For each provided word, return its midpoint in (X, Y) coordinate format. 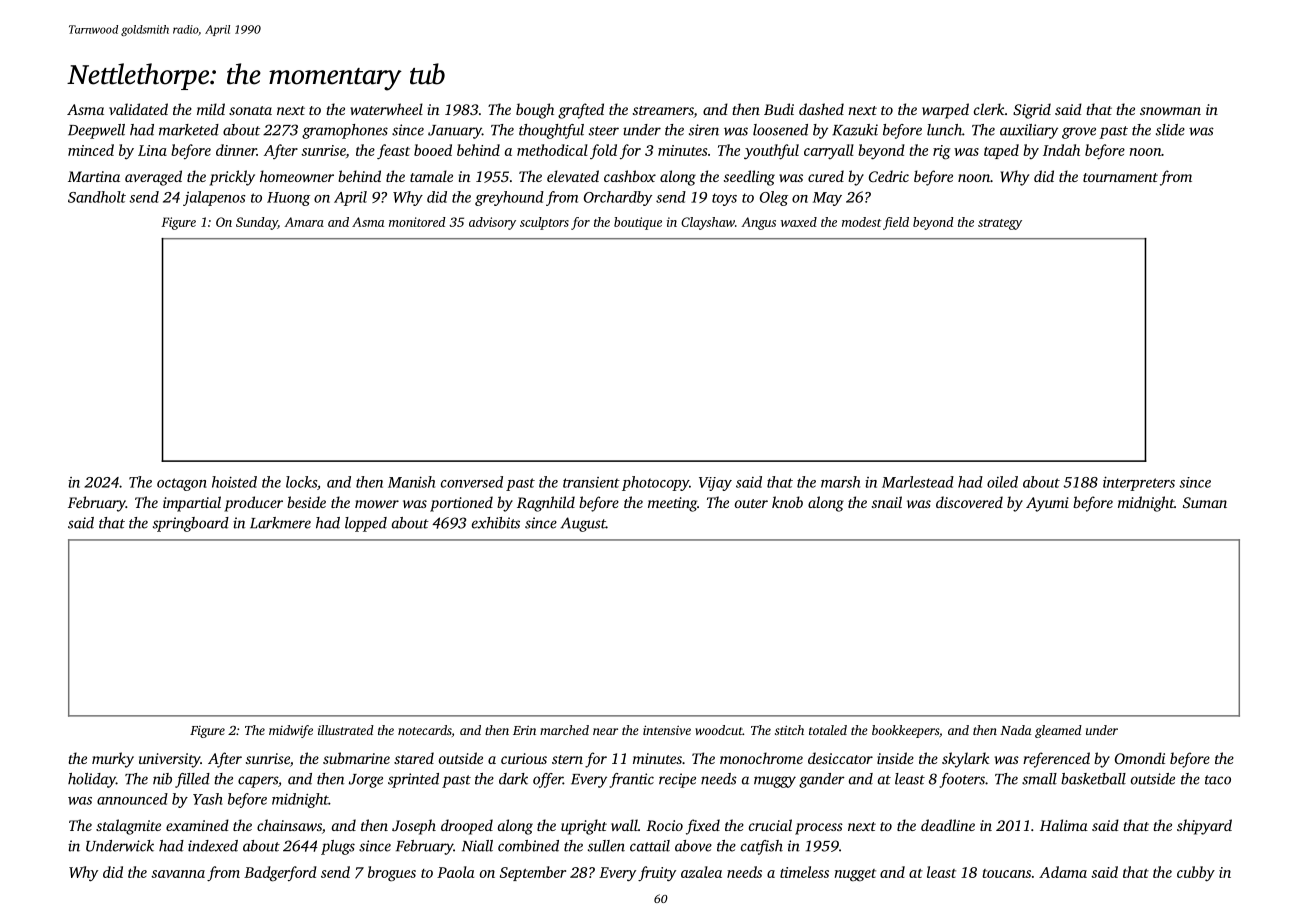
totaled (828, 730)
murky (113, 760)
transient (591, 482)
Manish (411, 482)
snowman (1170, 111)
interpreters (1139, 483)
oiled (1002, 482)
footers (962, 780)
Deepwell (96, 131)
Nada (1016, 730)
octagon (182, 484)
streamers (663, 112)
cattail (650, 846)
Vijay (715, 484)
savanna (178, 874)
